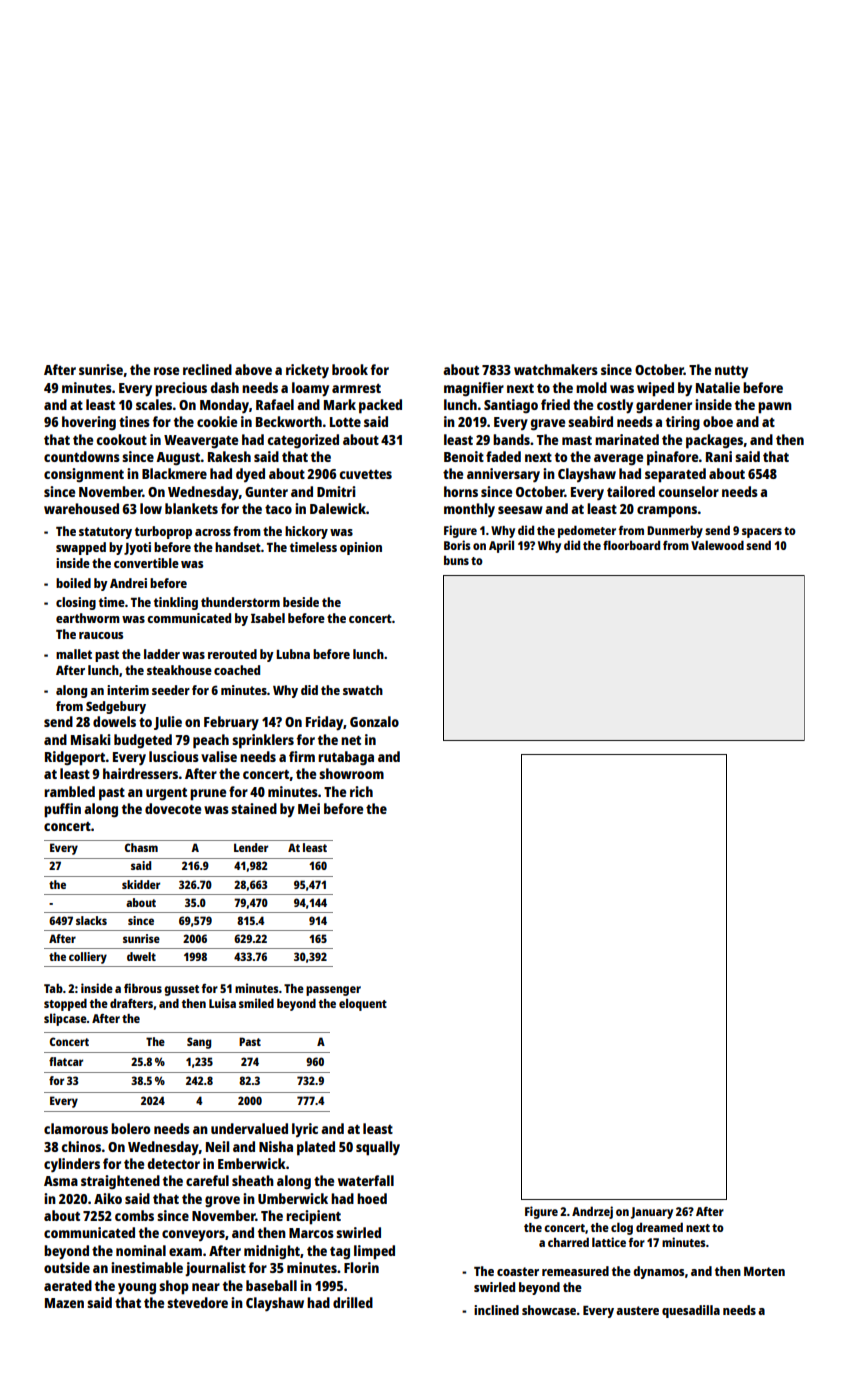  What do you see at coordinates (353, 1302) in the image?
I see `drilled` at bounding box center [353, 1302].
